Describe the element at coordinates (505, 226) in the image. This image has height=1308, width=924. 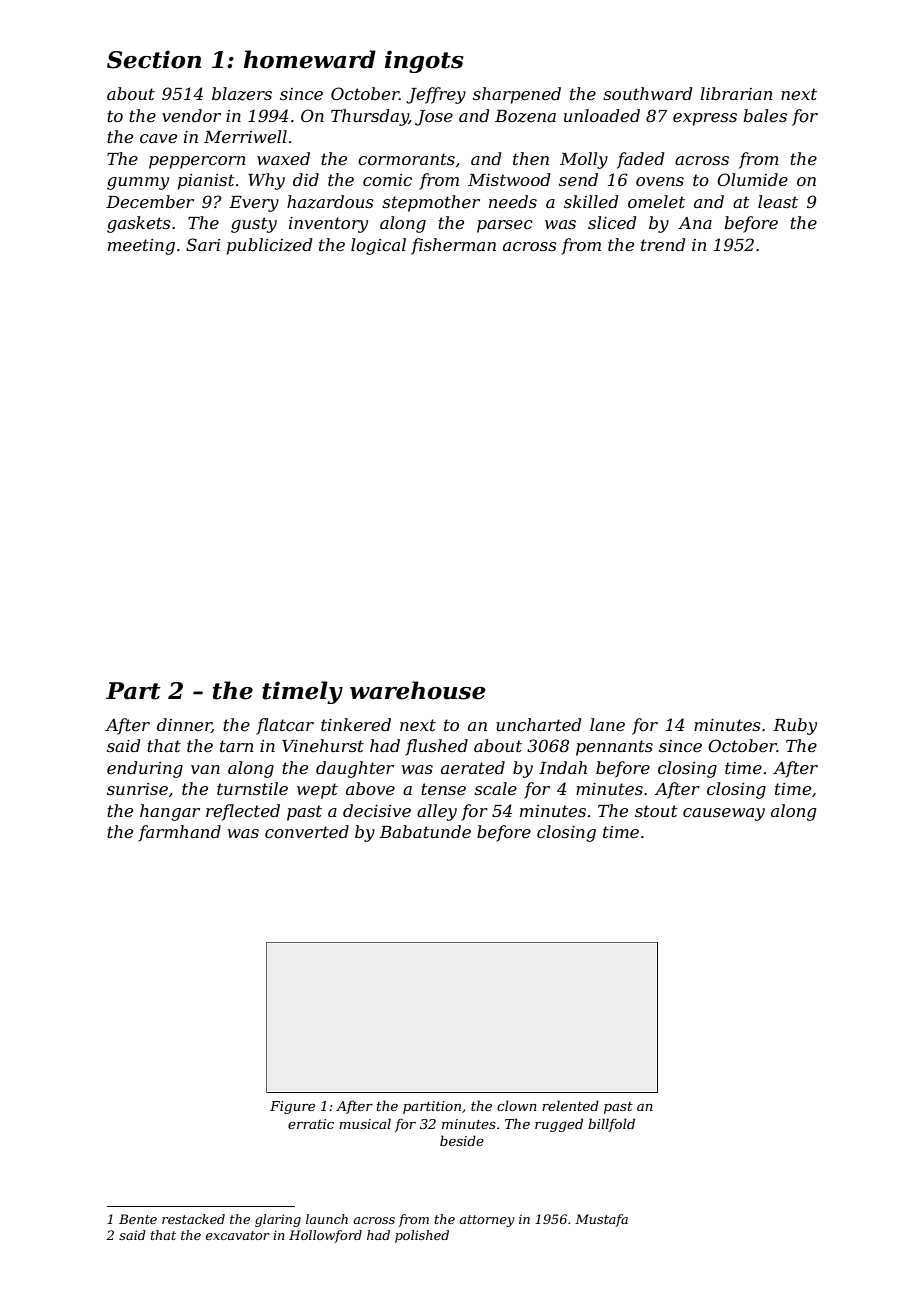
I see `parsec` at that location.
